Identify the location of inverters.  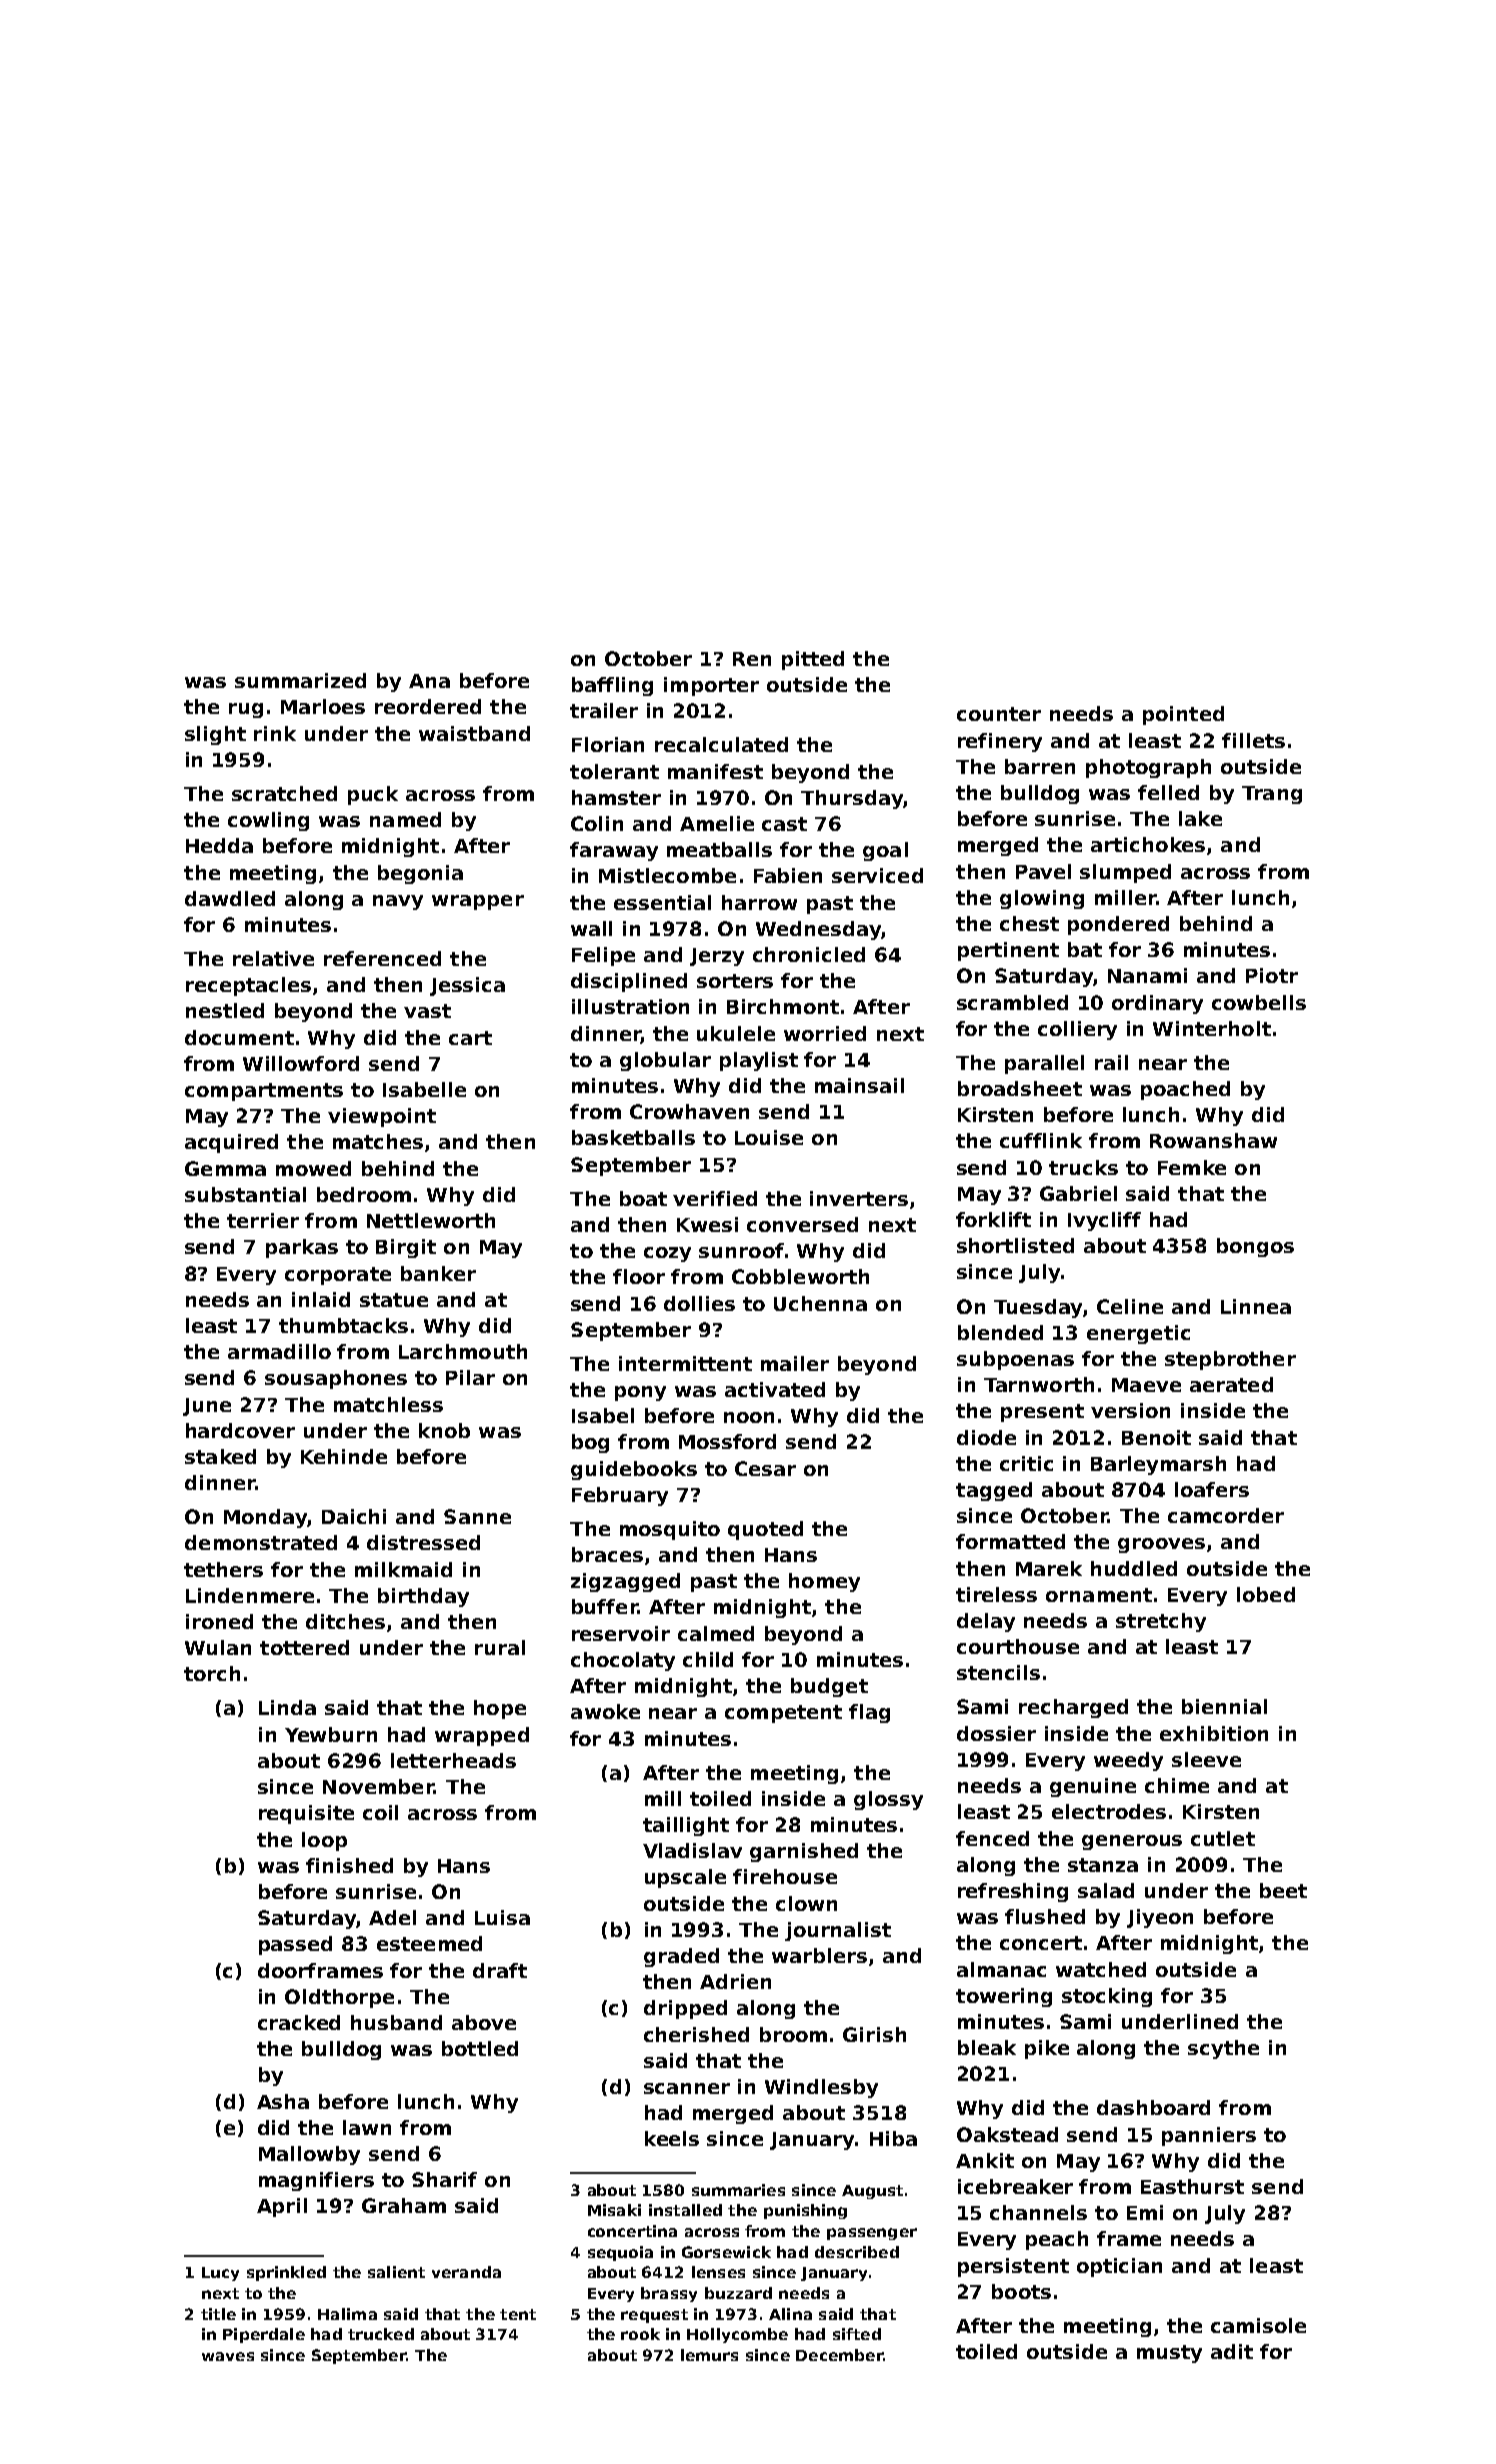
(859, 1198).
